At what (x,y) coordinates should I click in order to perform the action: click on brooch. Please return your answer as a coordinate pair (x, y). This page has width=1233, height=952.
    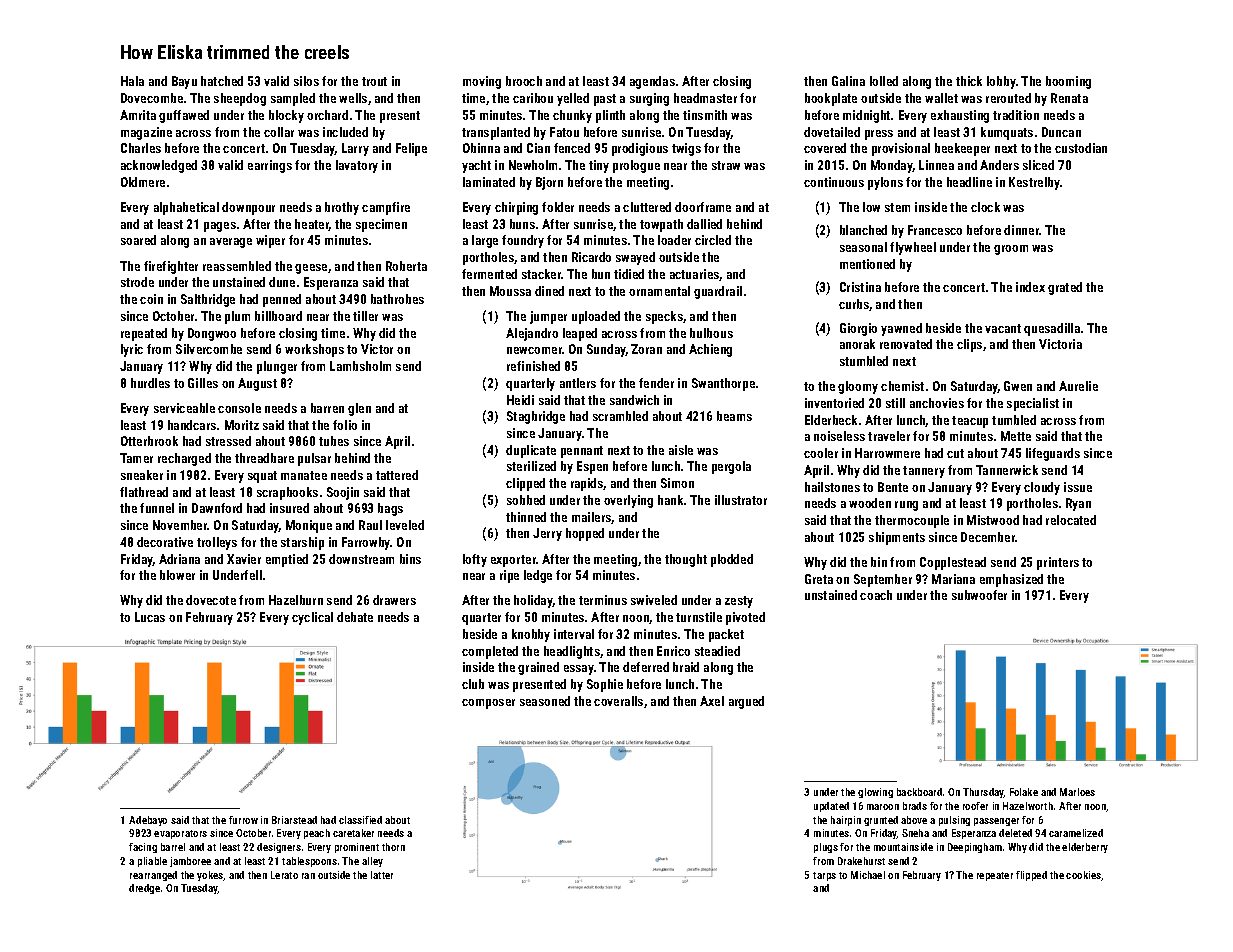
    Looking at the image, I should click on (524, 81).
